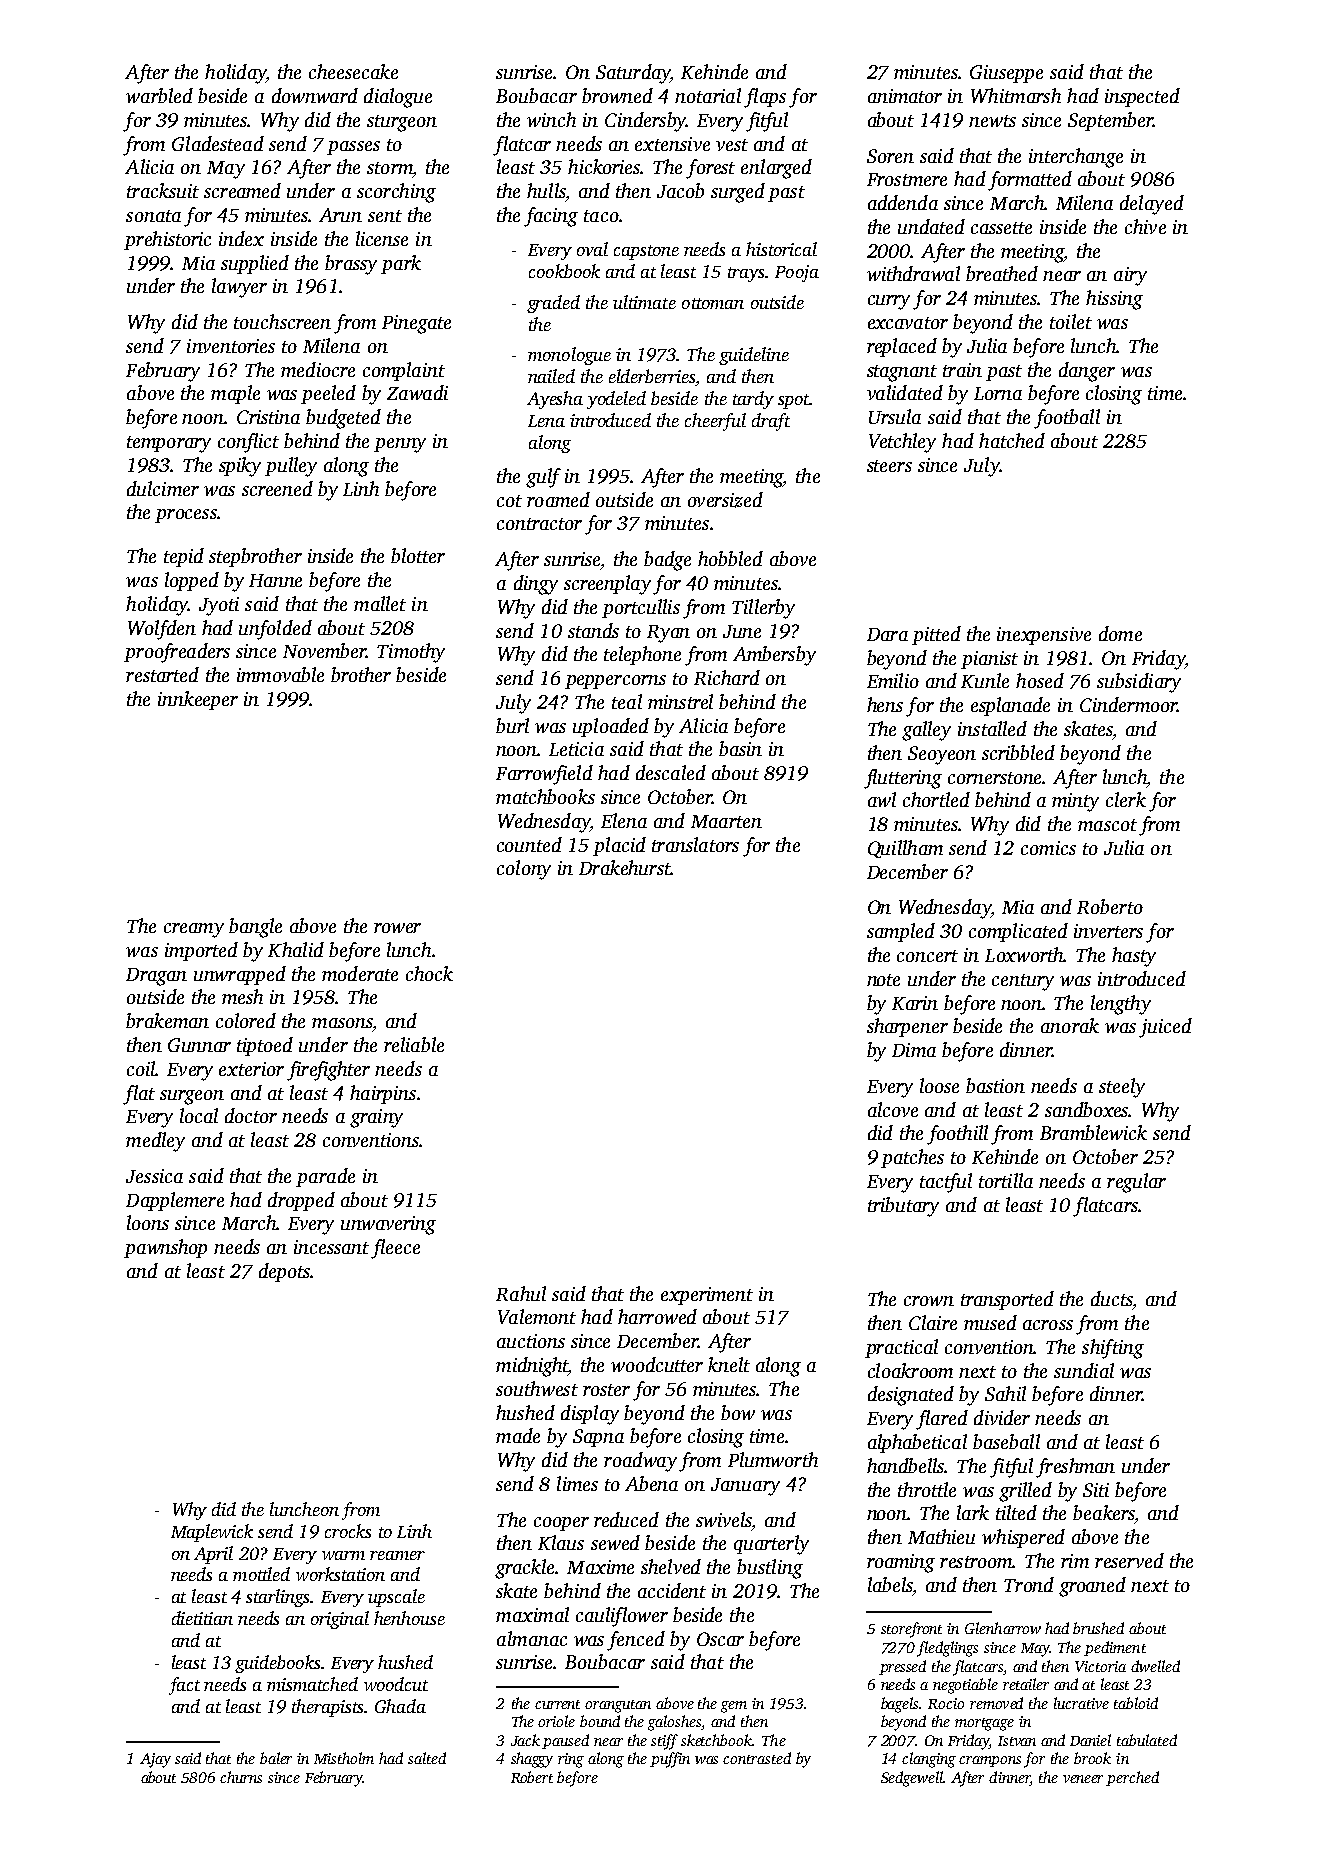  I want to click on rower, so click(397, 928).
